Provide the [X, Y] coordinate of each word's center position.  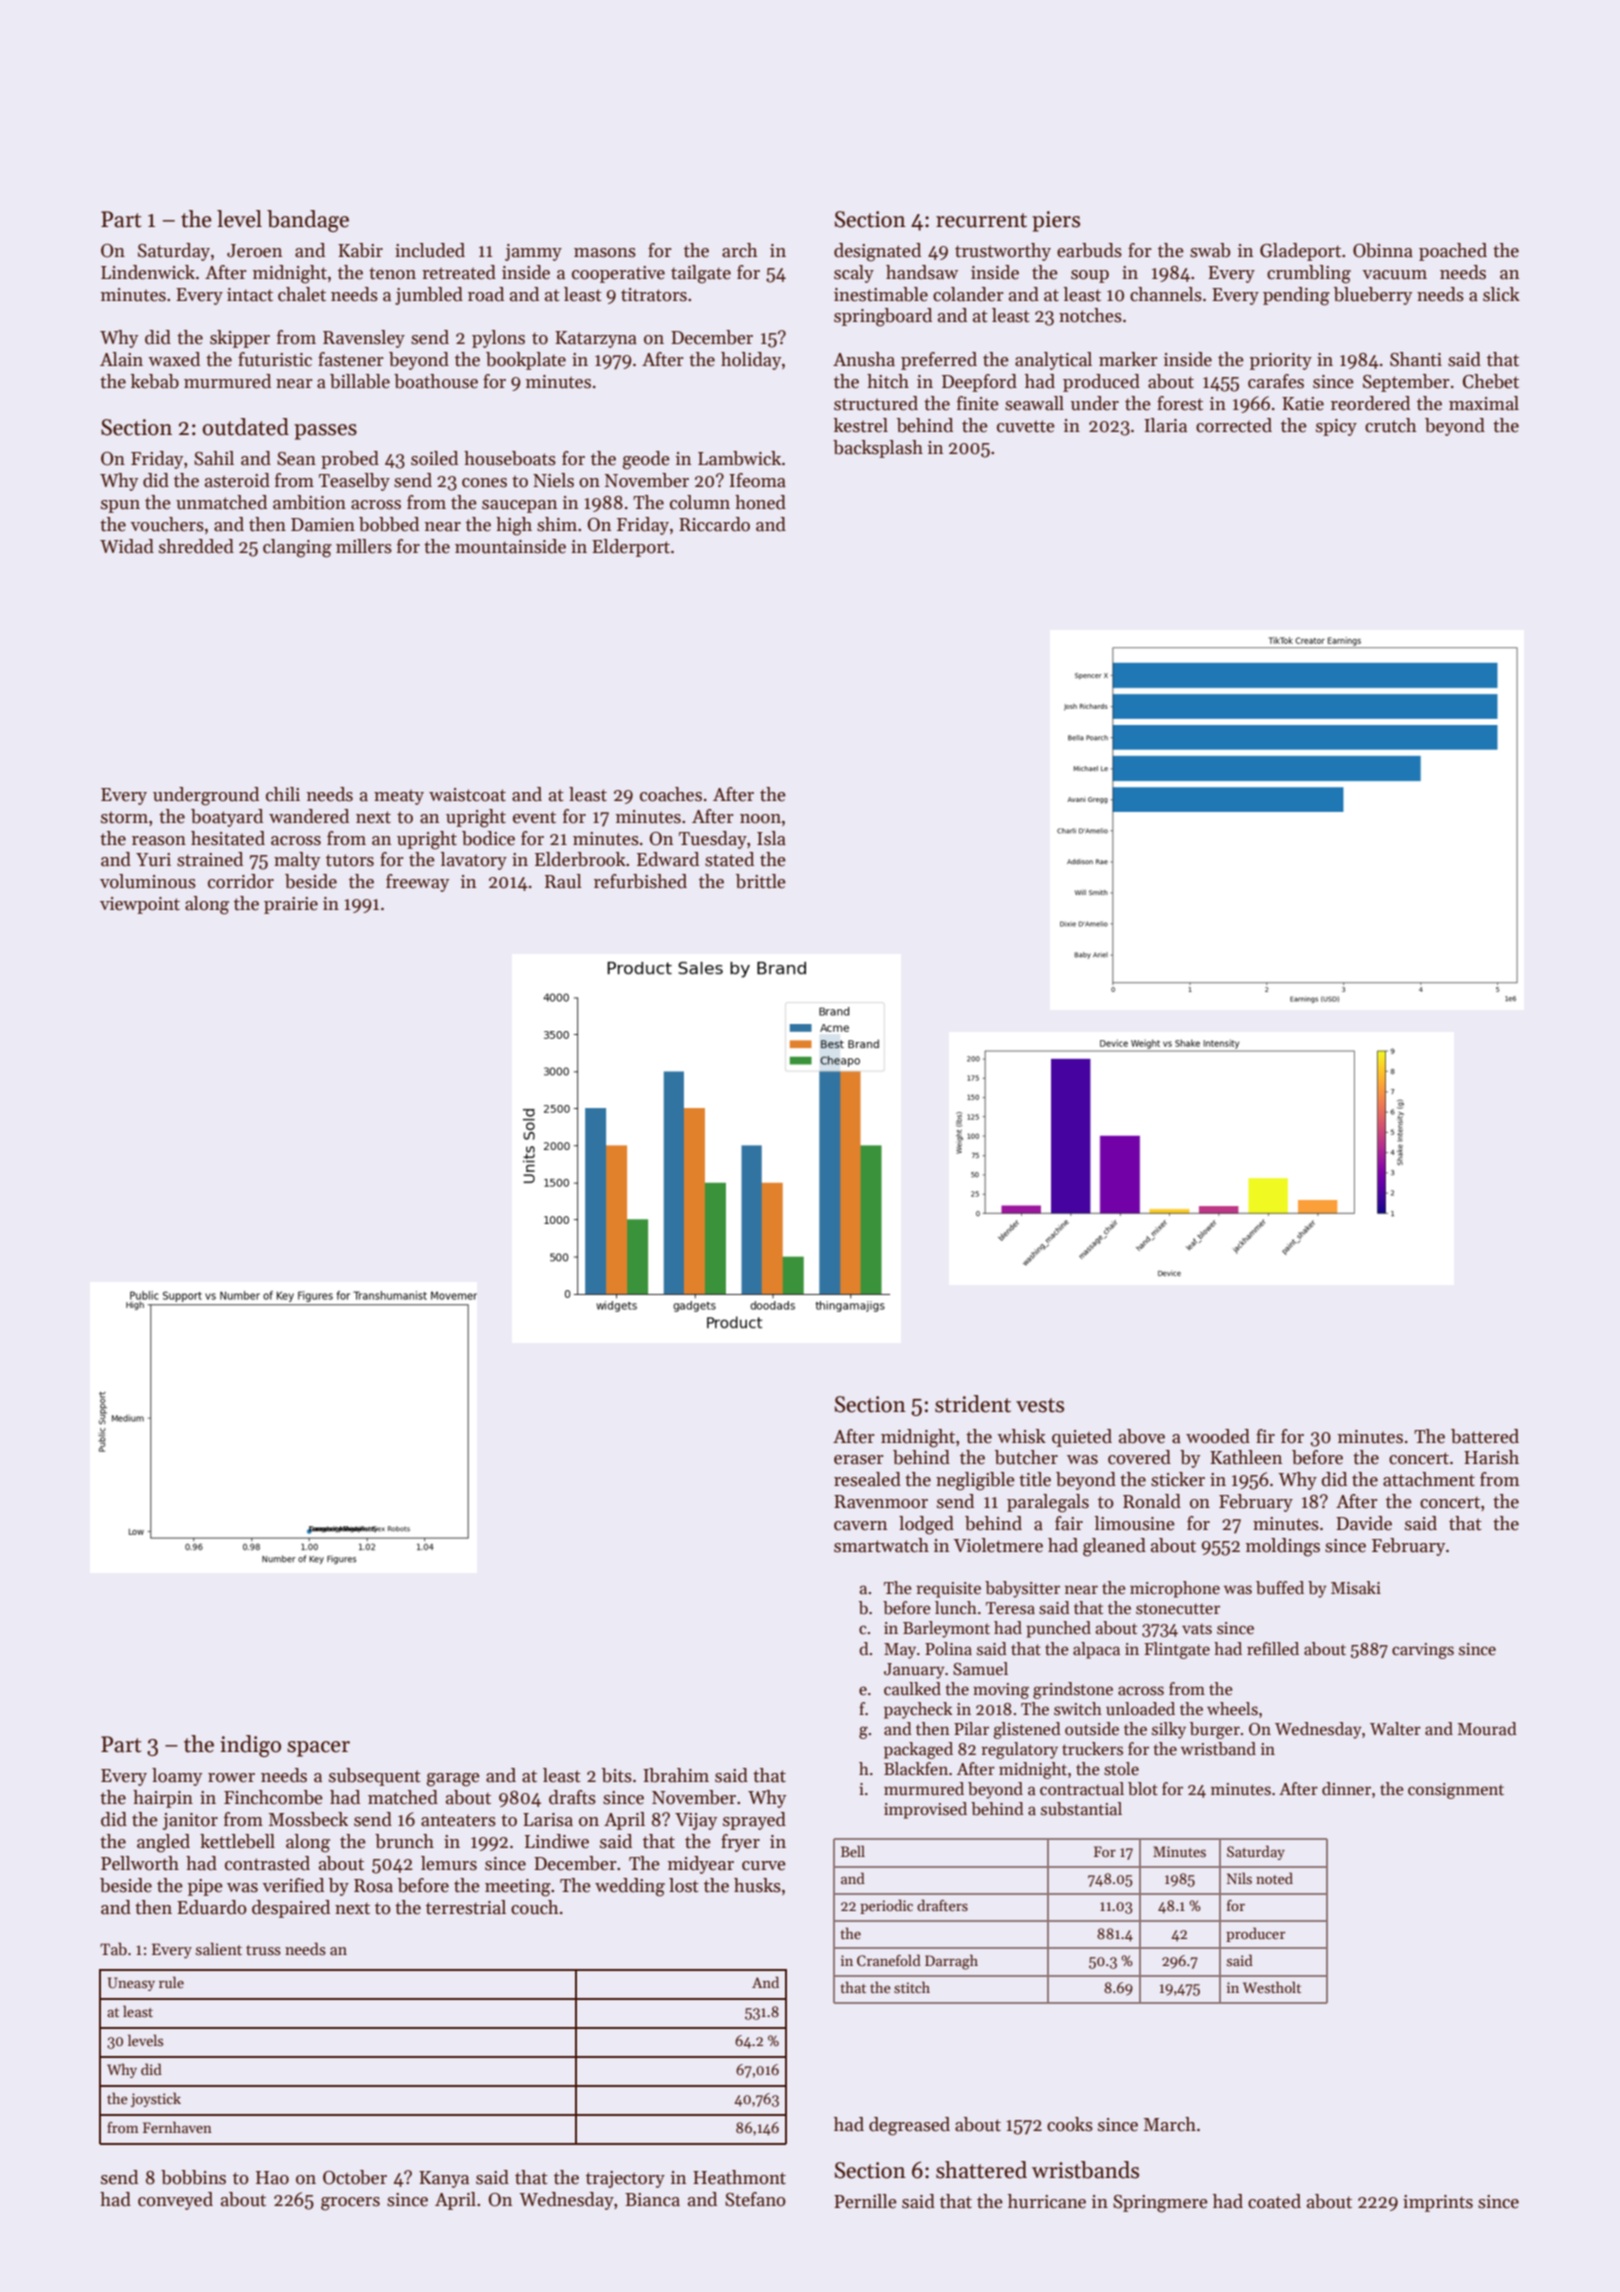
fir [1265, 1436]
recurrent [981, 220]
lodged [926, 1525]
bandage [308, 221]
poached [1453, 252]
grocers [350, 2204]
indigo [250, 1746]
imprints [1438, 2203]
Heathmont [739, 2177]
